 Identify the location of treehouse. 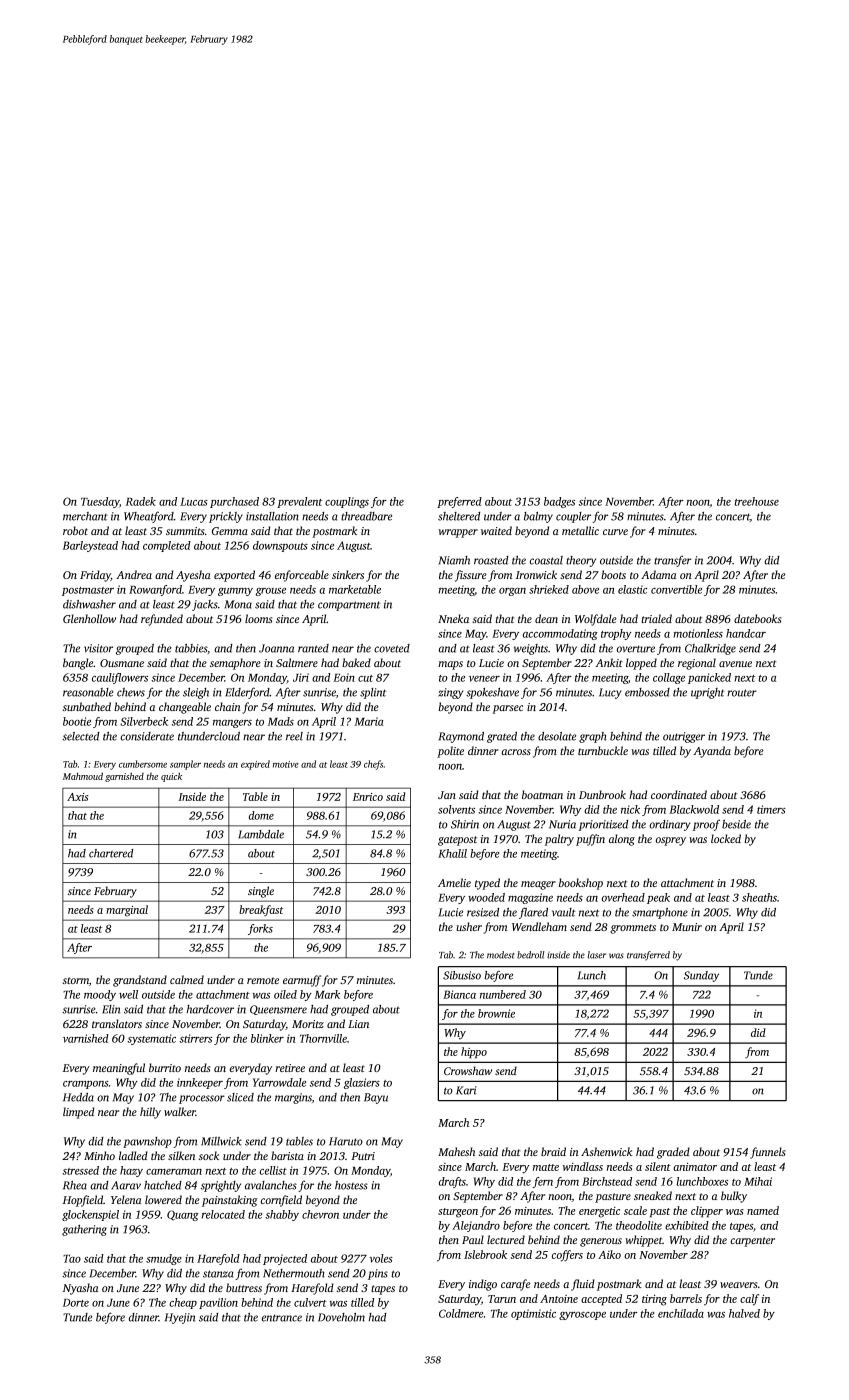
(757, 501).
